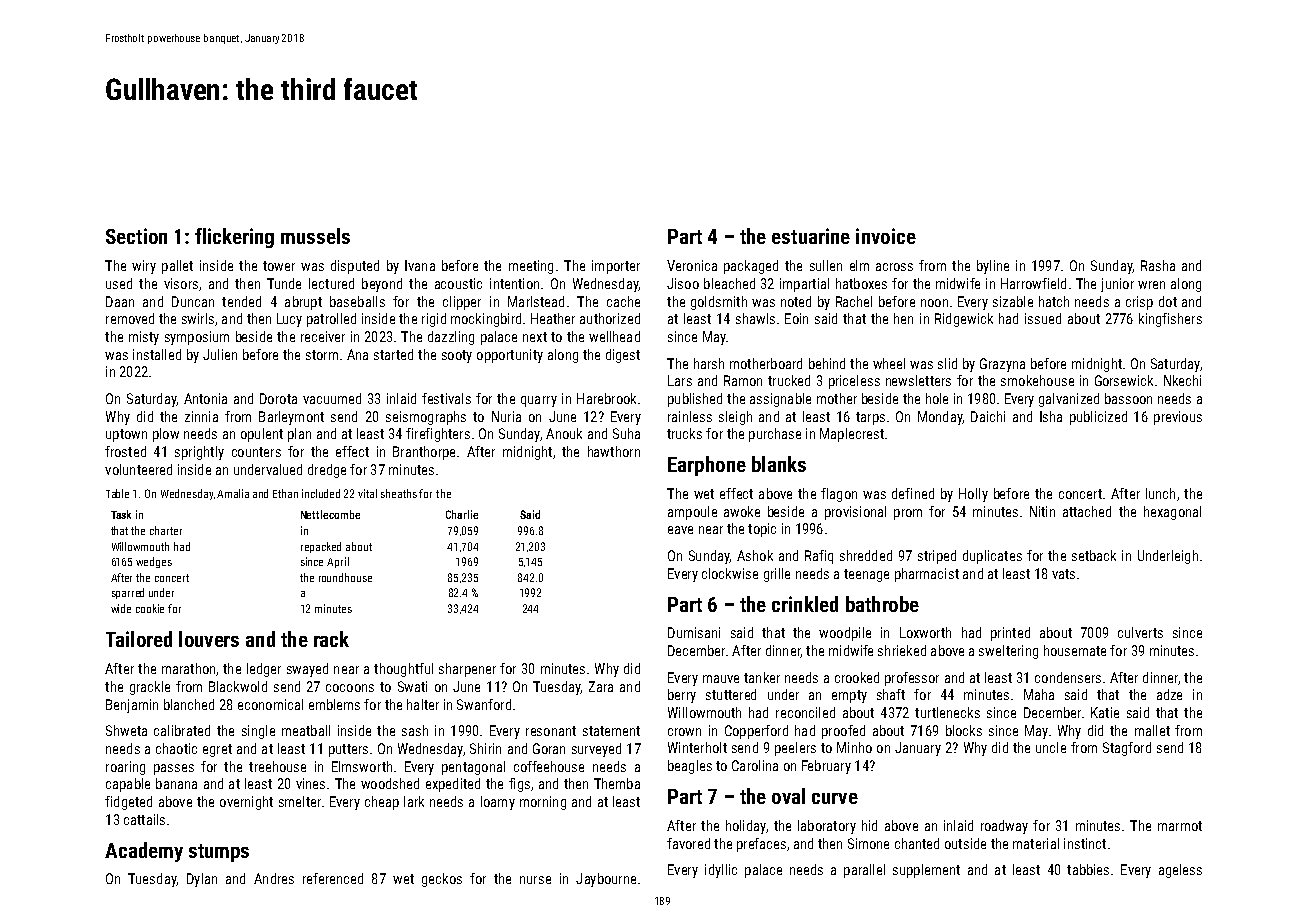 The image size is (1308, 924). Describe the element at coordinates (193, 301) in the document. I see `Duncan` at that location.
